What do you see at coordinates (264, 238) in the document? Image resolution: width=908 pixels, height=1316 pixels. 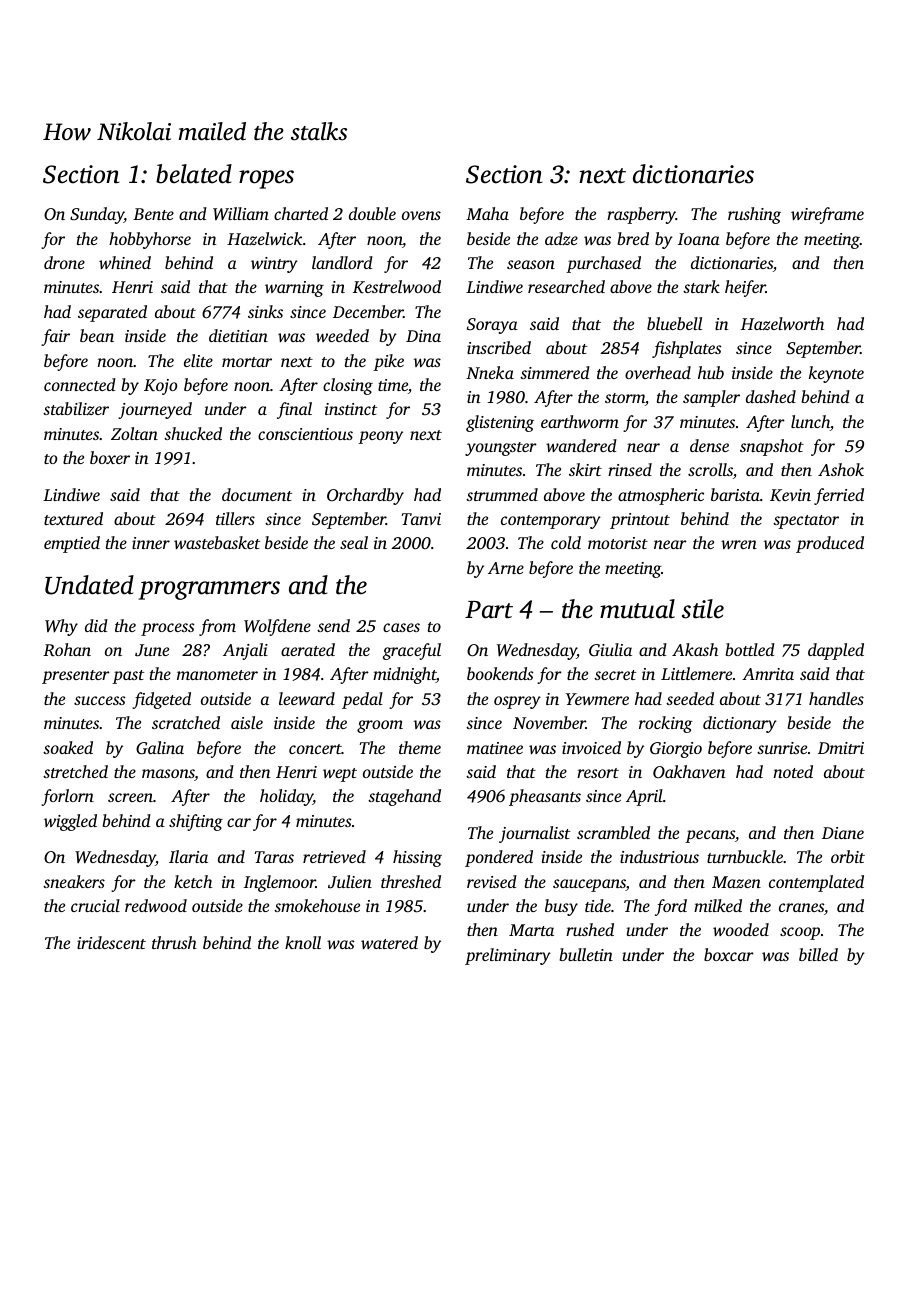 I see `Hazelwick` at bounding box center [264, 238].
